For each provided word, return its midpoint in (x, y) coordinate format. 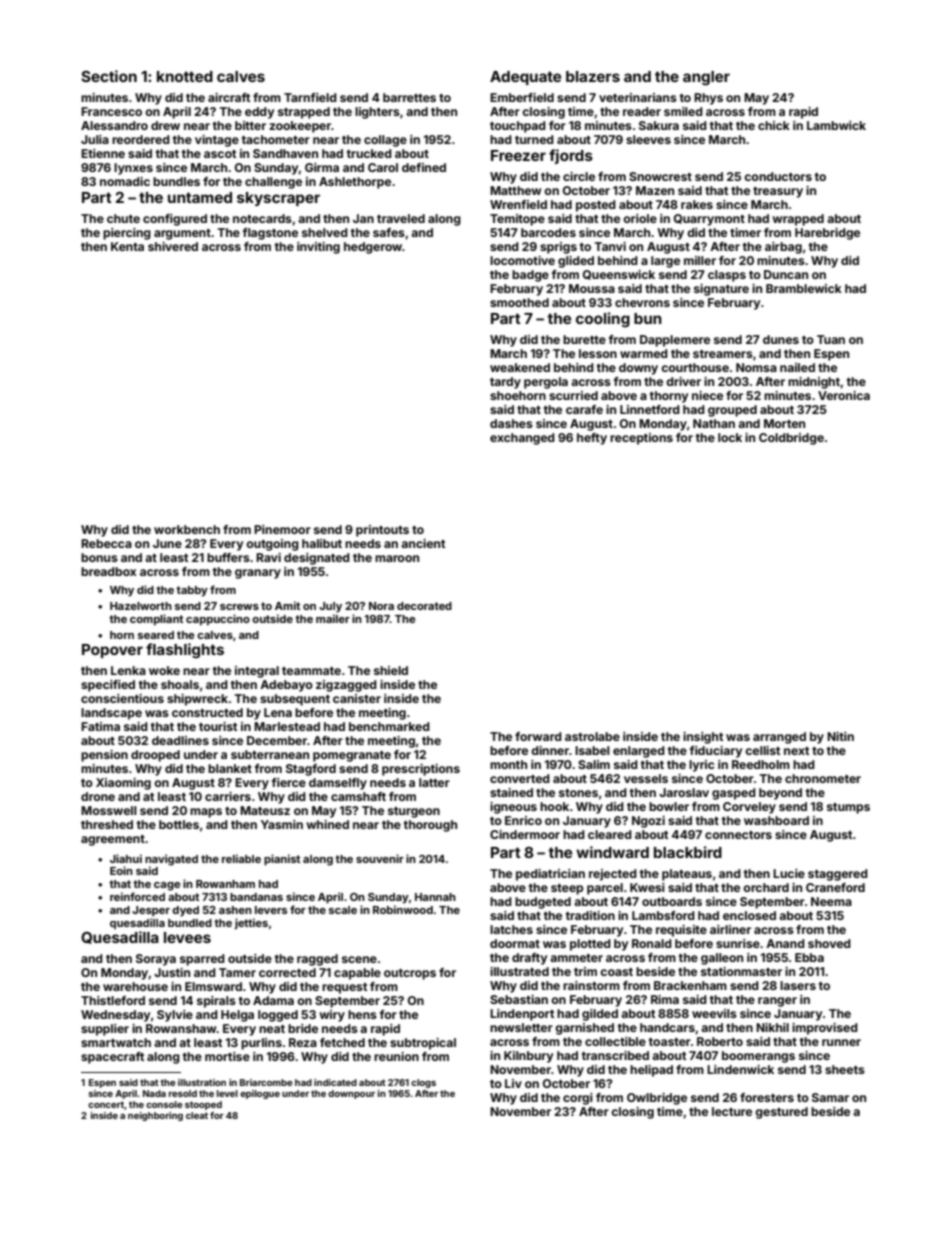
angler (706, 78)
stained (511, 792)
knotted (185, 76)
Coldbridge (791, 439)
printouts (382, 531)
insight (703, 738)
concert (106, 1104)
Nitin (840, 736)
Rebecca (106, 543)
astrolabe (592, 736)
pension (104, 756)
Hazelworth (141, 606)
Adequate (525, 78)
